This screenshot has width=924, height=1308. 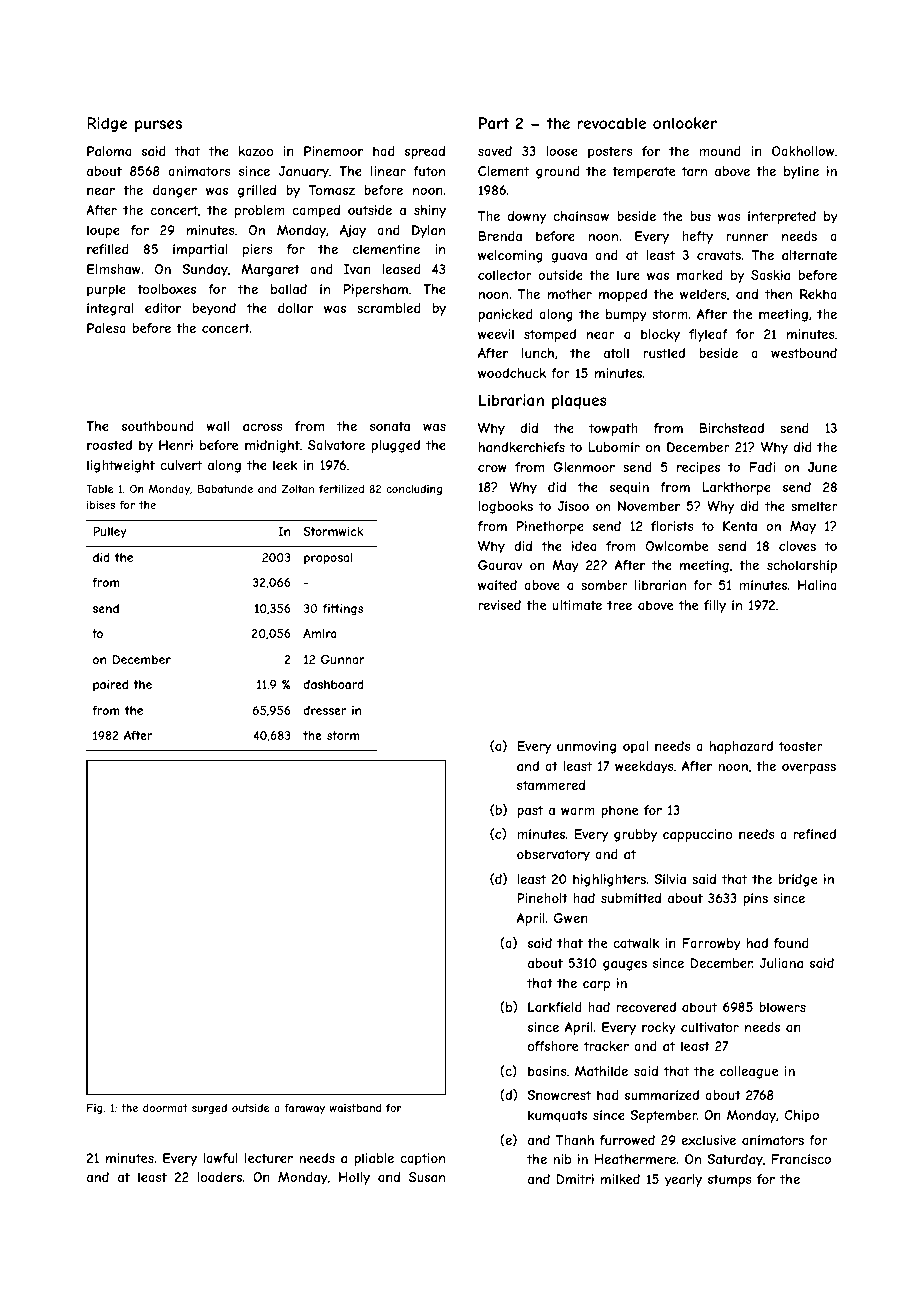 What do you see at coordinates (495, 151) in the screenshot?
I see `saved` at bounding box center [495, 151].
